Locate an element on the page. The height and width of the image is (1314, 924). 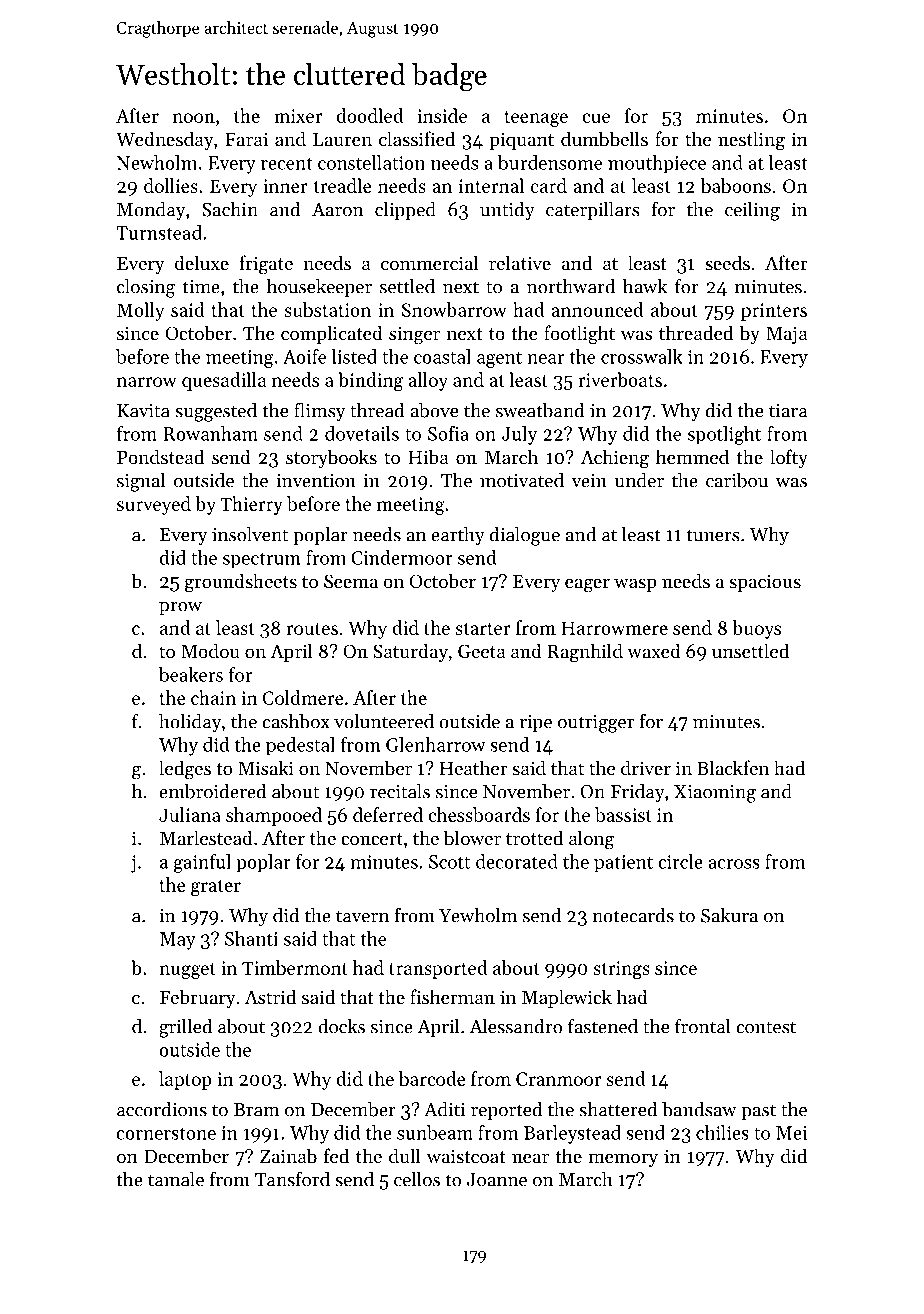
ripe is located at coordinates (536, 723).
